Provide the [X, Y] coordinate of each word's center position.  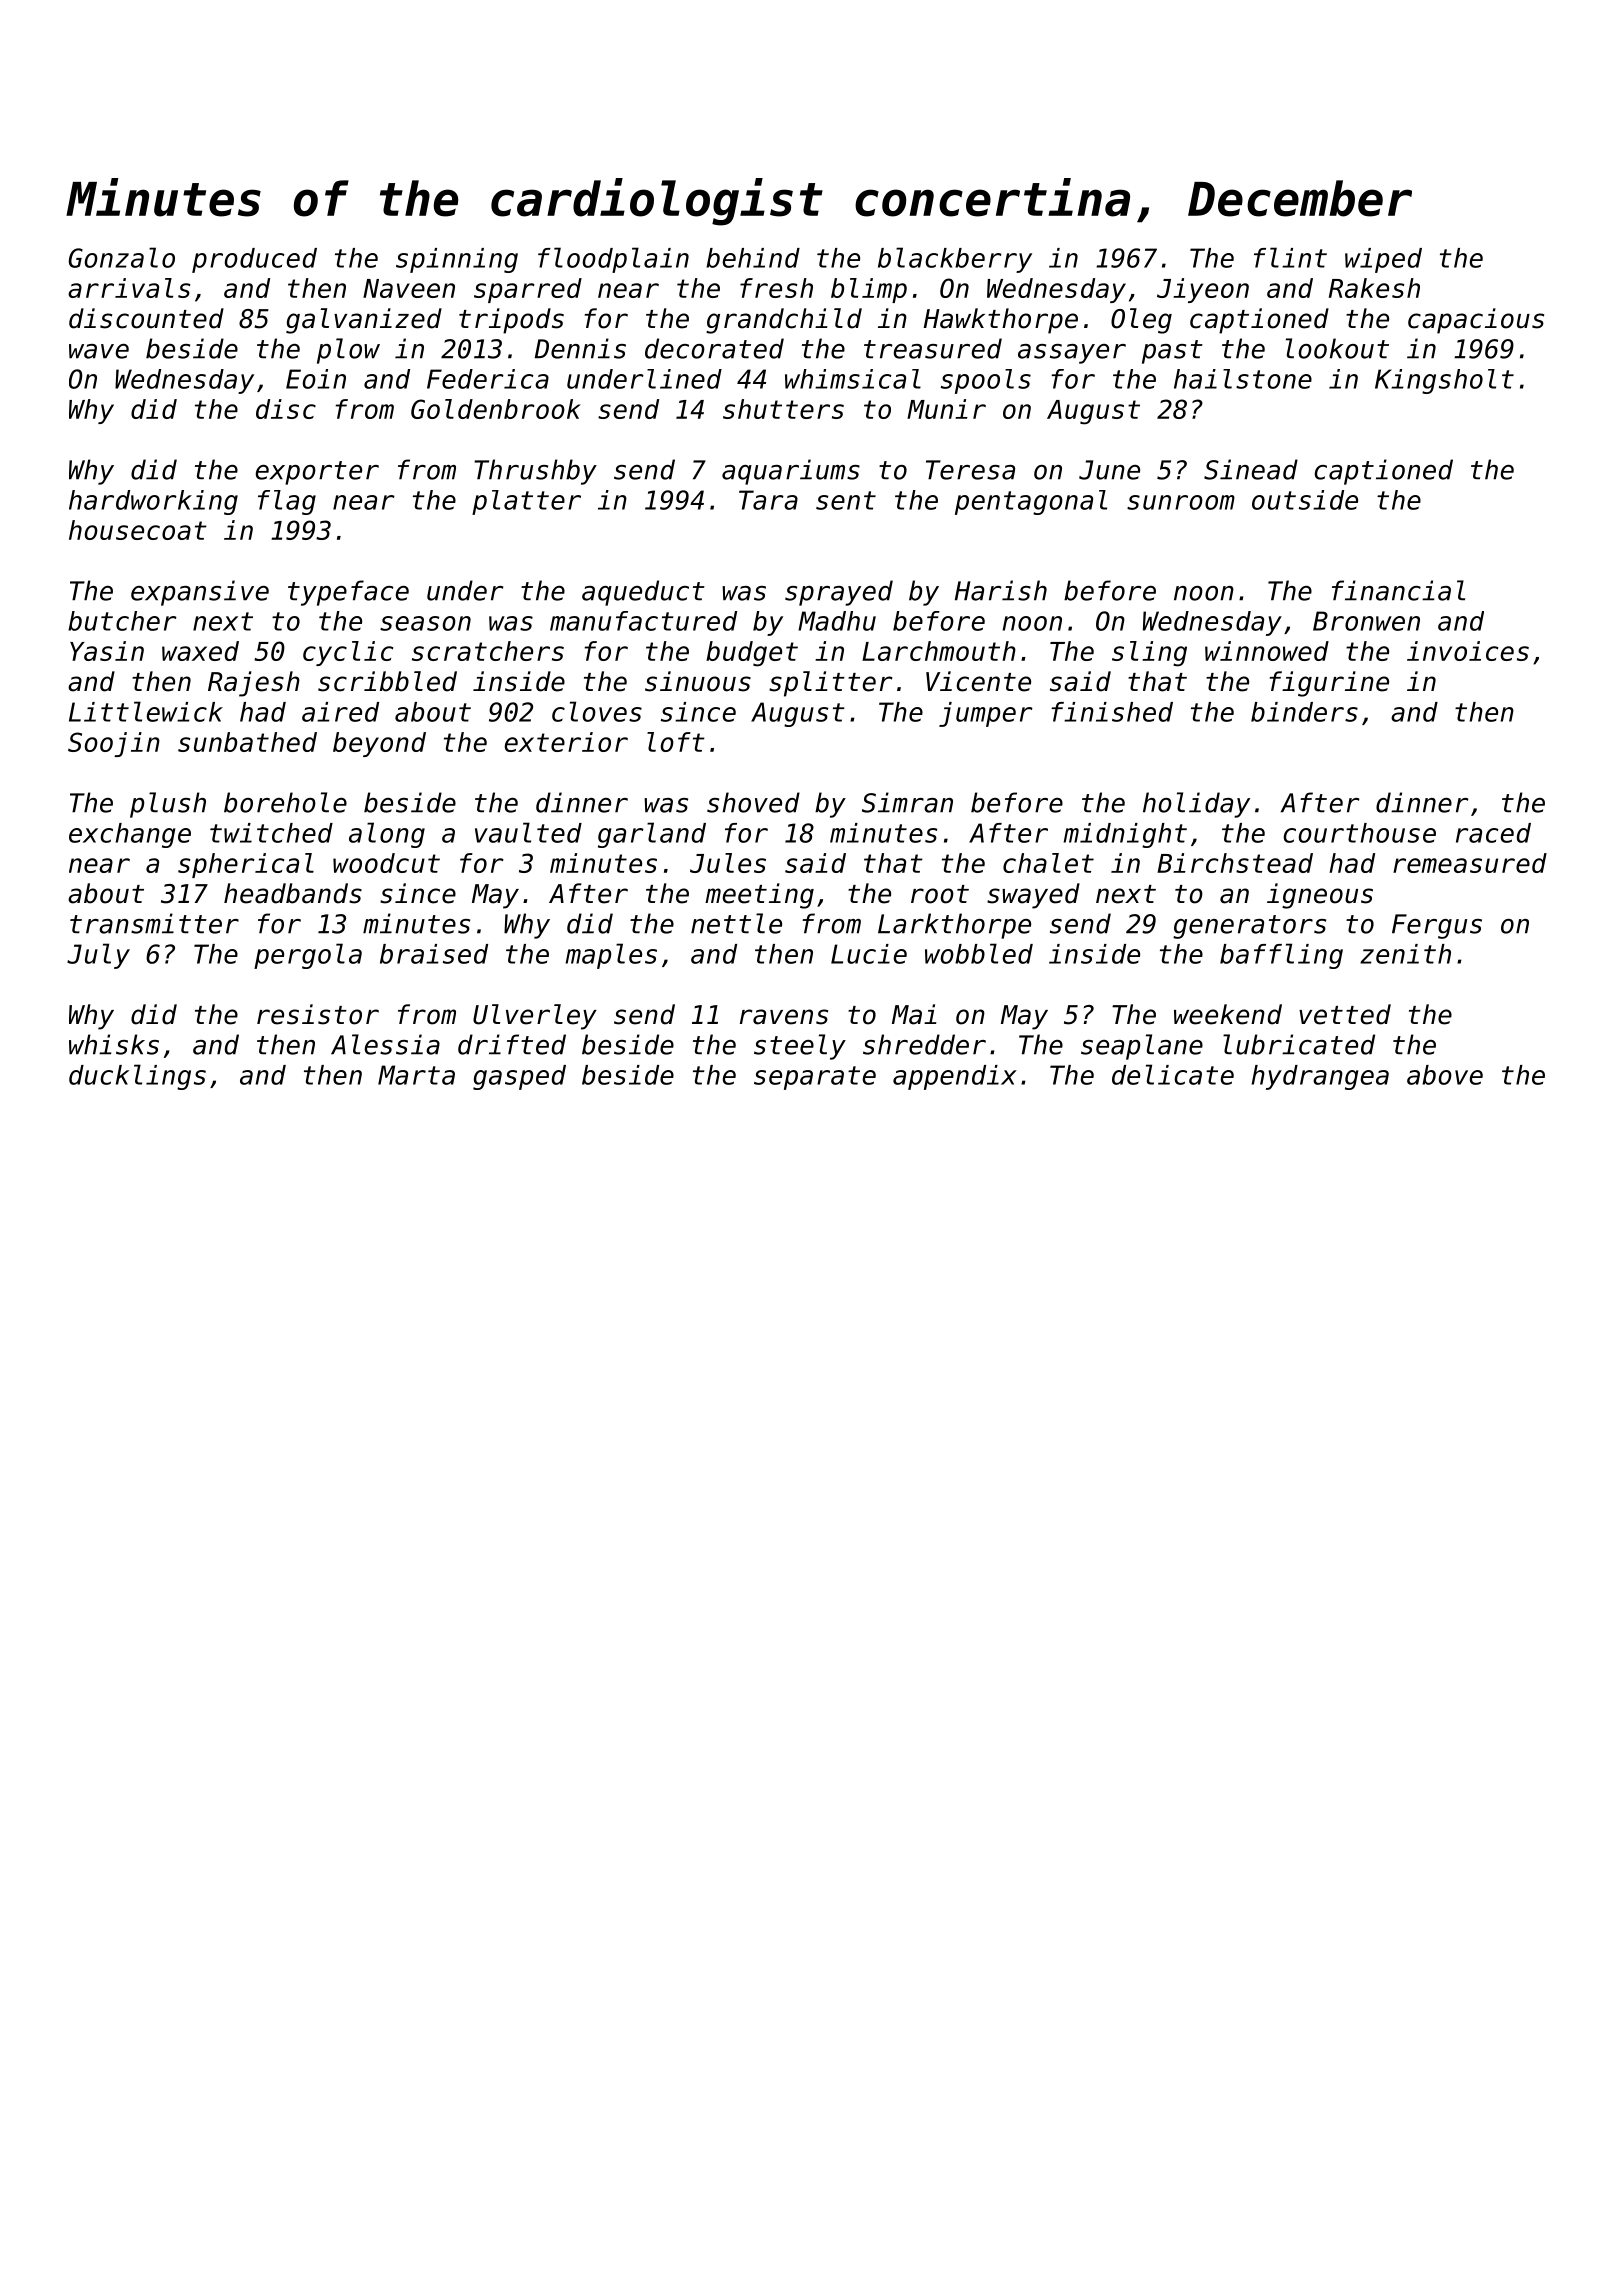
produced [254, 260]
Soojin [114, 744]
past [1172, 352]
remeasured [1470, 863]
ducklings [137, 1077]
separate [815, 1078]
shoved [753, 802]
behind [753, 258]
